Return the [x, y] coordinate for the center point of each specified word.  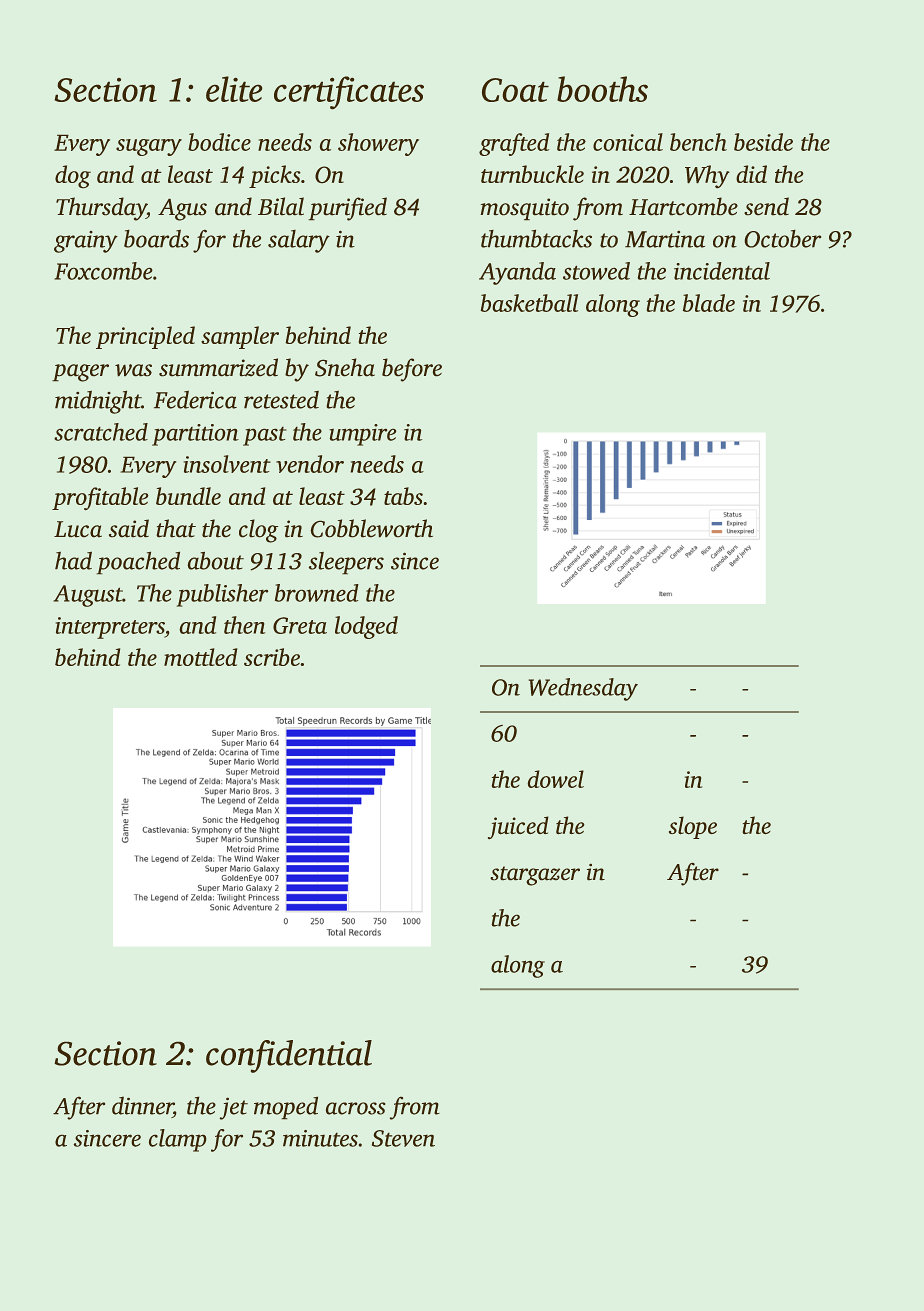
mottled [200, 657]
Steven [403, 1138]
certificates [349, 92]
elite [234, 89]
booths [602, 89]
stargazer [535, 876]
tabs [403, 496]
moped [286, 1108]
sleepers [346, 563]
